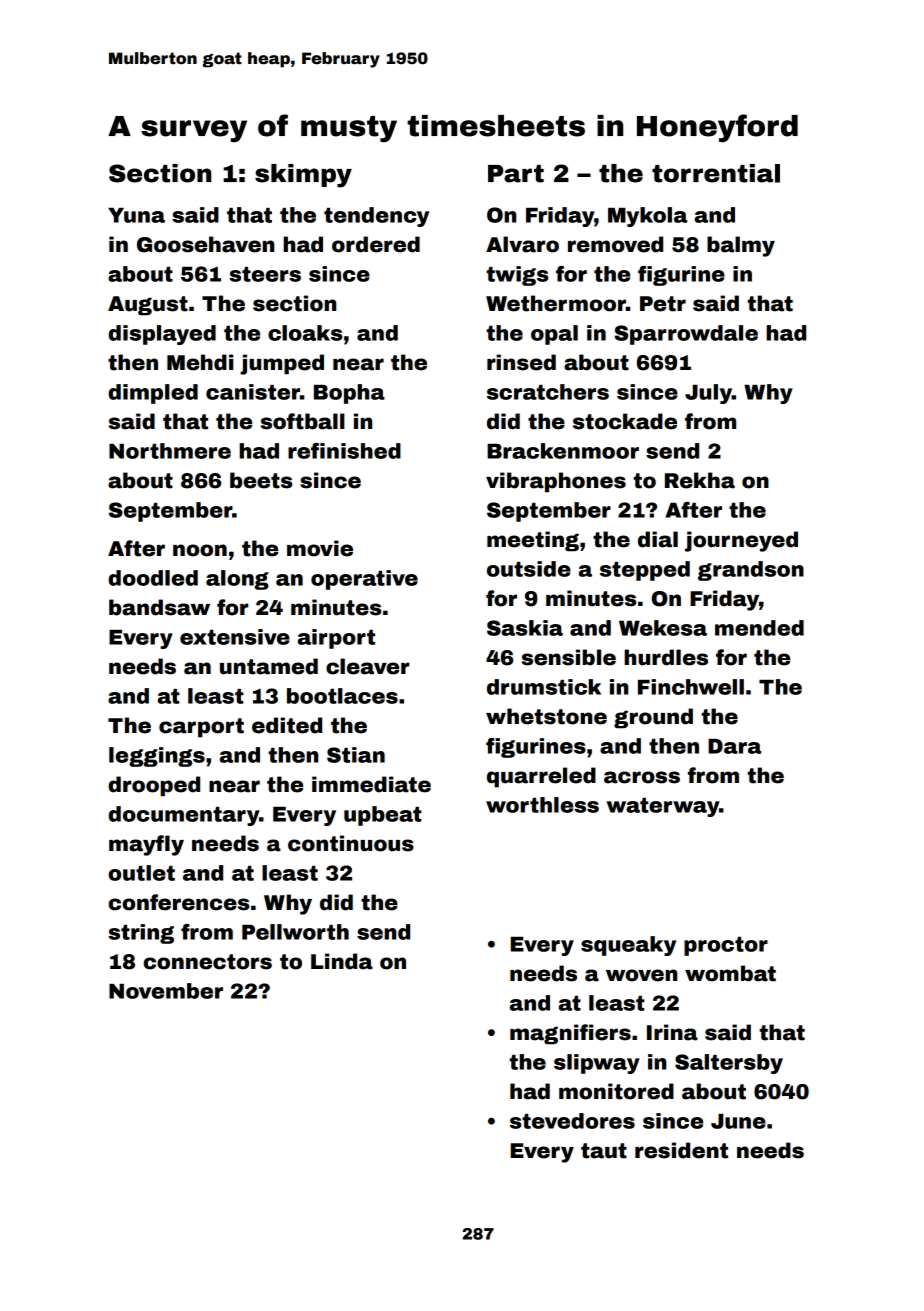 This page has height=1311, width=924. I want to click on skimpy, so click(303, 176).
